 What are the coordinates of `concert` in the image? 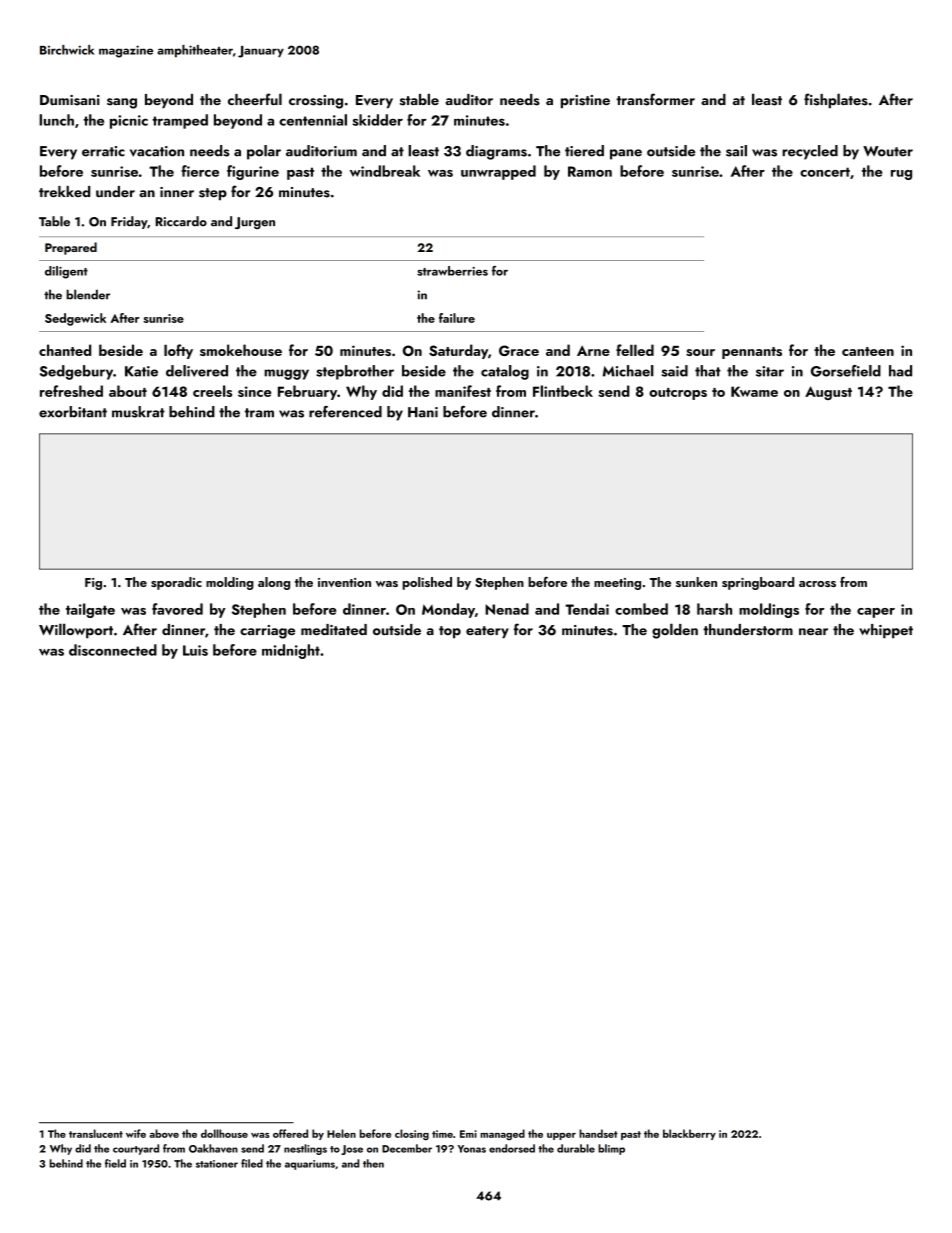 It's located at (825, 172).
